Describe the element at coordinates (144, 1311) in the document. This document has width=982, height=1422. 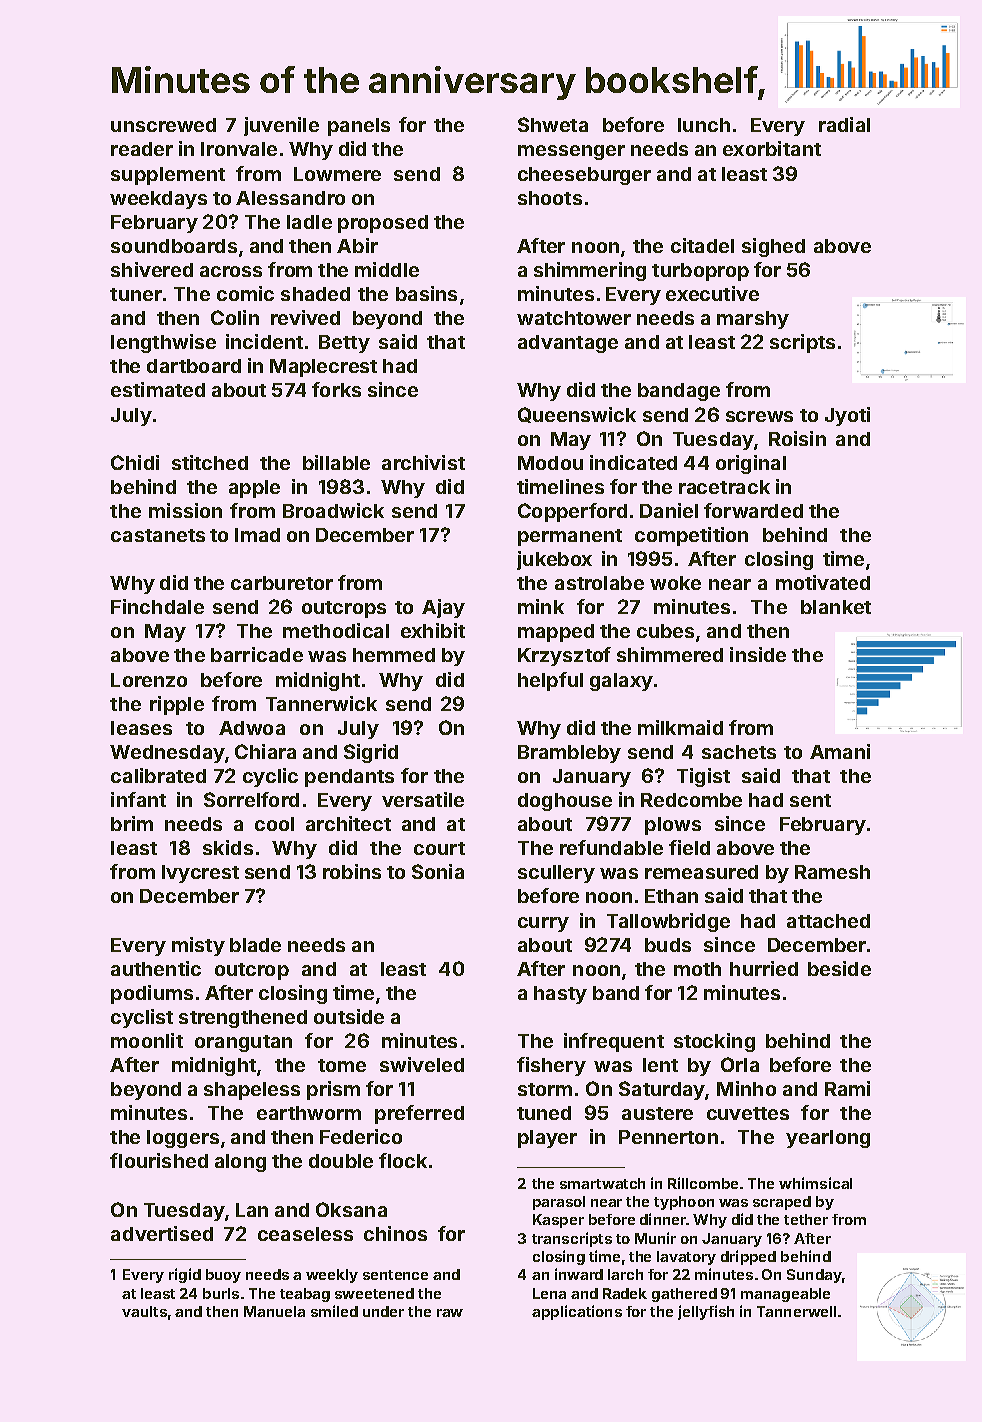
I see `vaults` at that location.
